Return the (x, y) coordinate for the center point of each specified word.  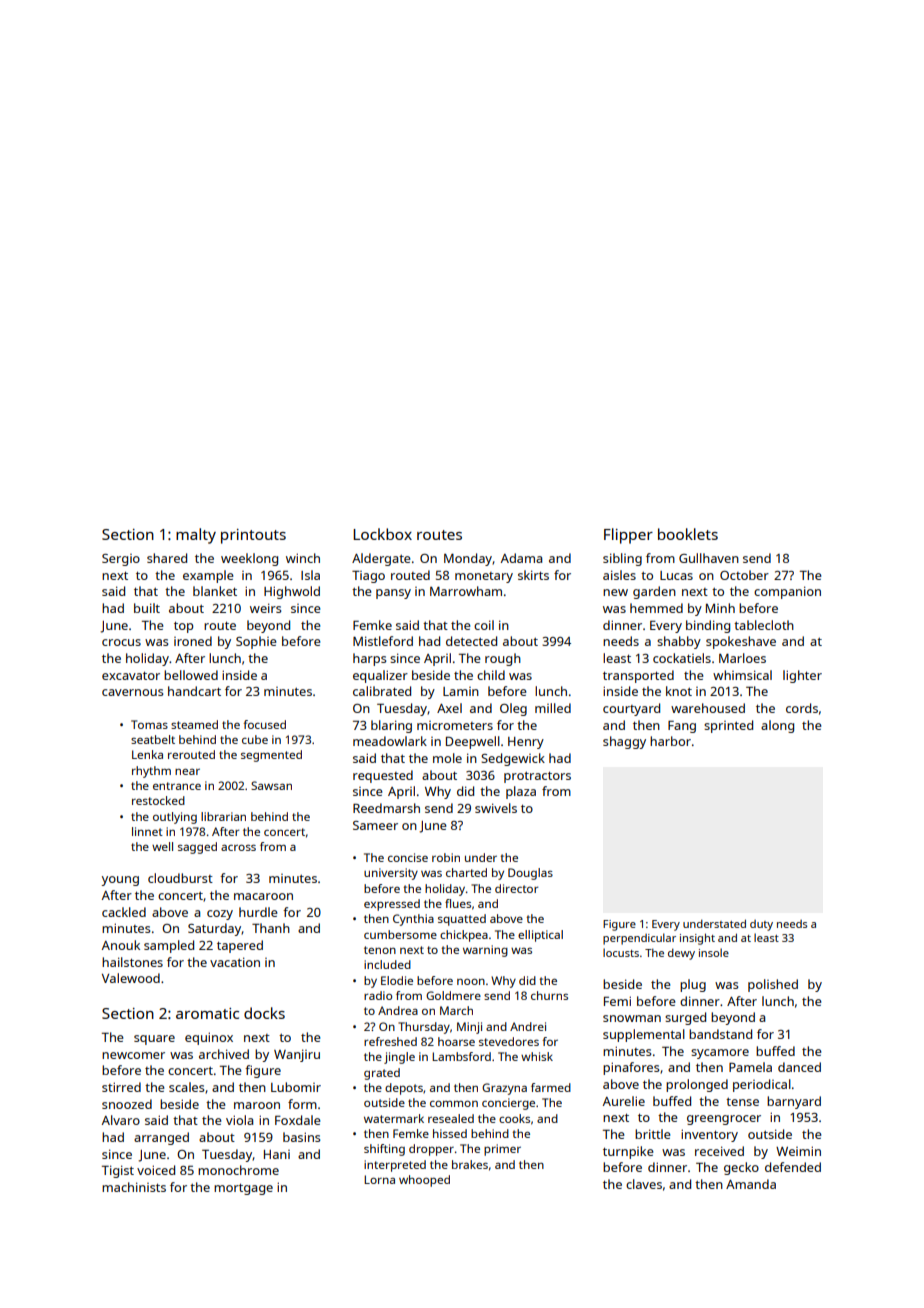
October (744, 575)
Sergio (121, 560)
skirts (533, 575)
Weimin (798, 1151)
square (154, 1040)
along (777, 726)
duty (761, 925)
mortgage (243, 1189)
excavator (131, 675)
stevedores (509, 1041)
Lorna (379, 1179)
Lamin (461, 691)
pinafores (631, 1068)
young (120, 881)
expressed (392, 905)
